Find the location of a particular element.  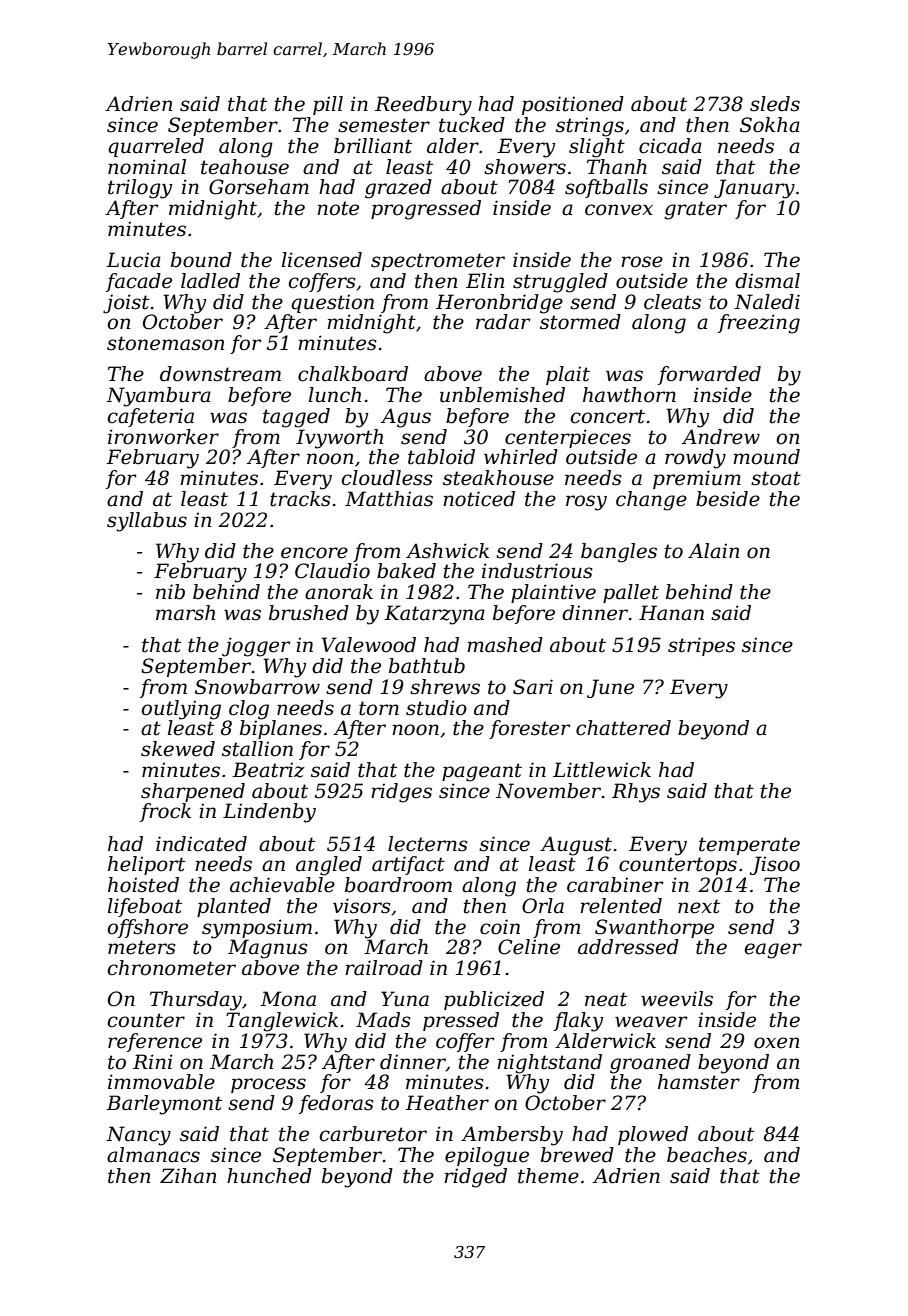

sharpened is located at coordinates (193, 792).
